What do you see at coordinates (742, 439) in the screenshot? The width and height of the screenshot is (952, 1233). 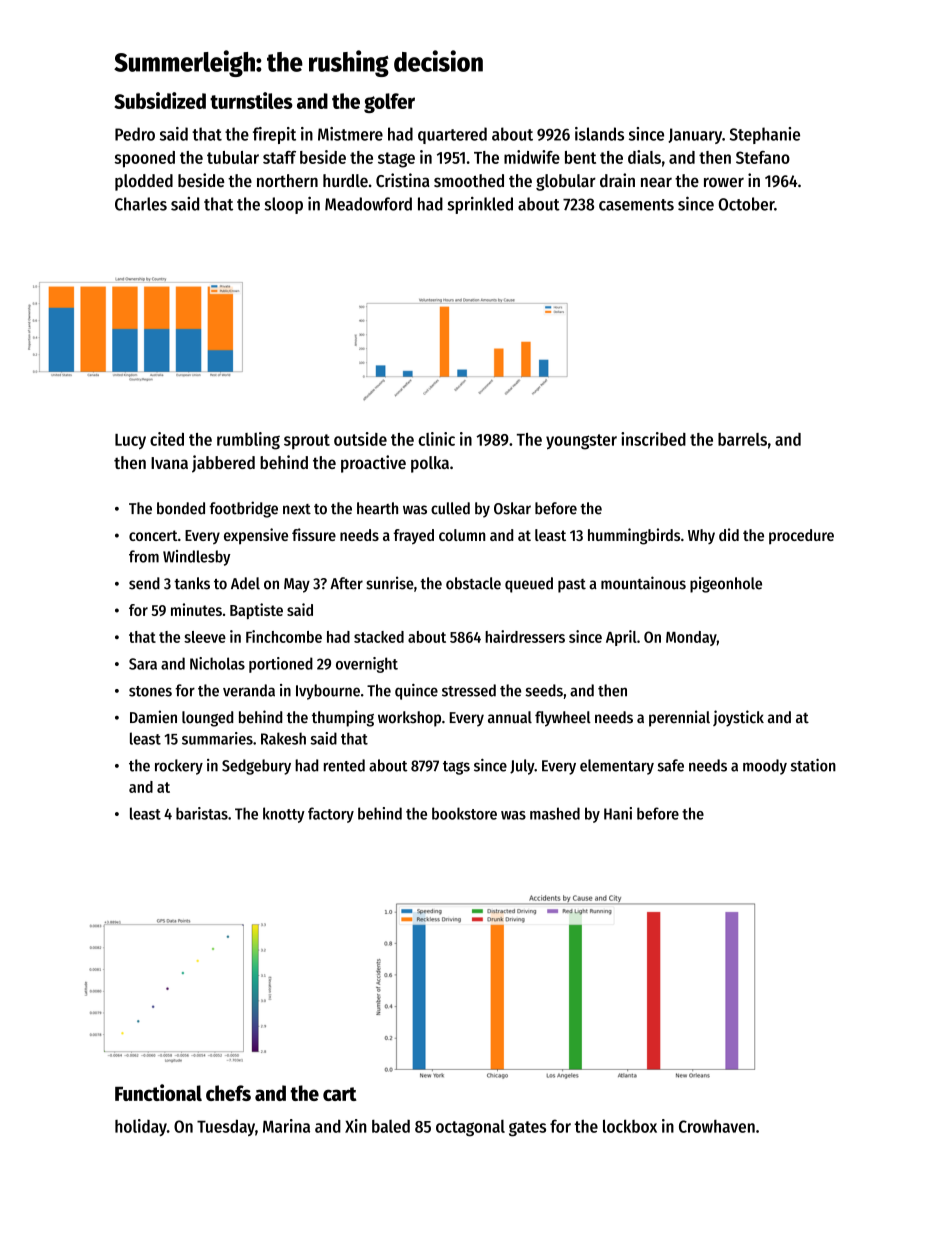 I see `barrels` at bounding box center [742, 439].
